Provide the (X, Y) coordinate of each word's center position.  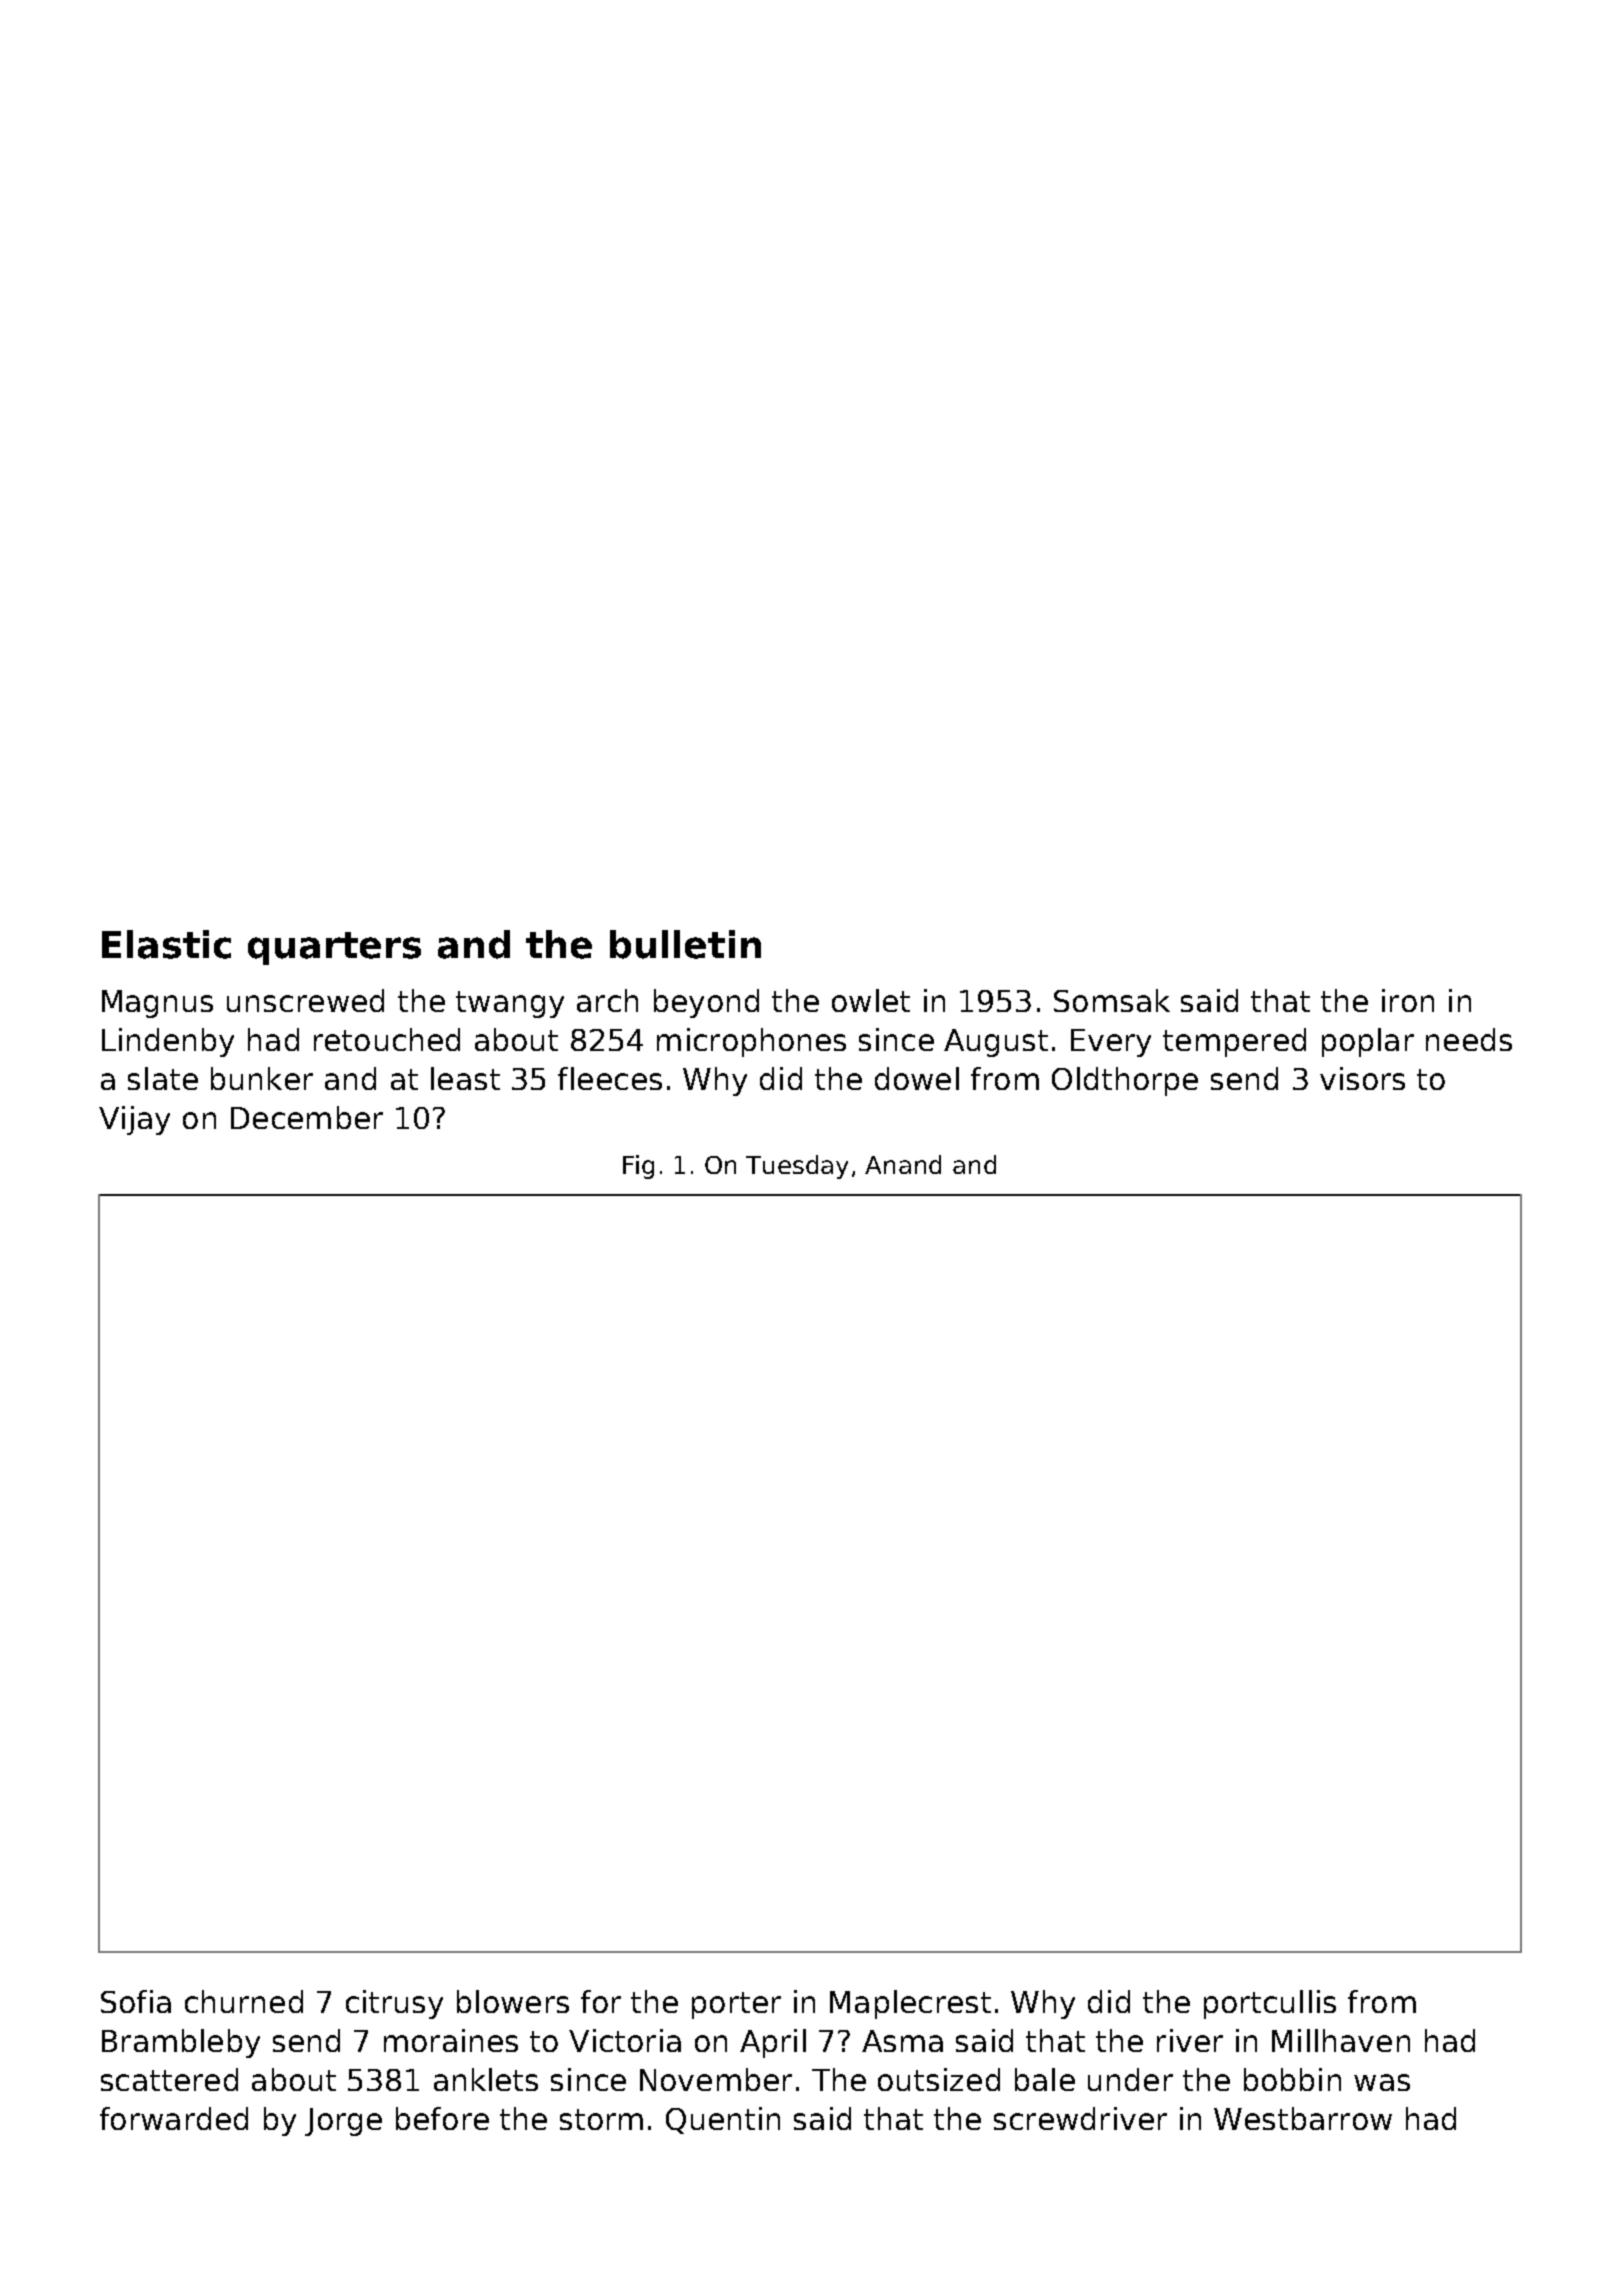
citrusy (394, 2004)
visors (1362, 1078)
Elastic (166, 944)
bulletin (685, 944)
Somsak (1112, 1000)
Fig (638, 1167)
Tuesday (797, 1167)
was (1382, 2082)
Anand (903, 1164)
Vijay (134, 1120)
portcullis (1270, 2004)
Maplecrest (910, 2004)
